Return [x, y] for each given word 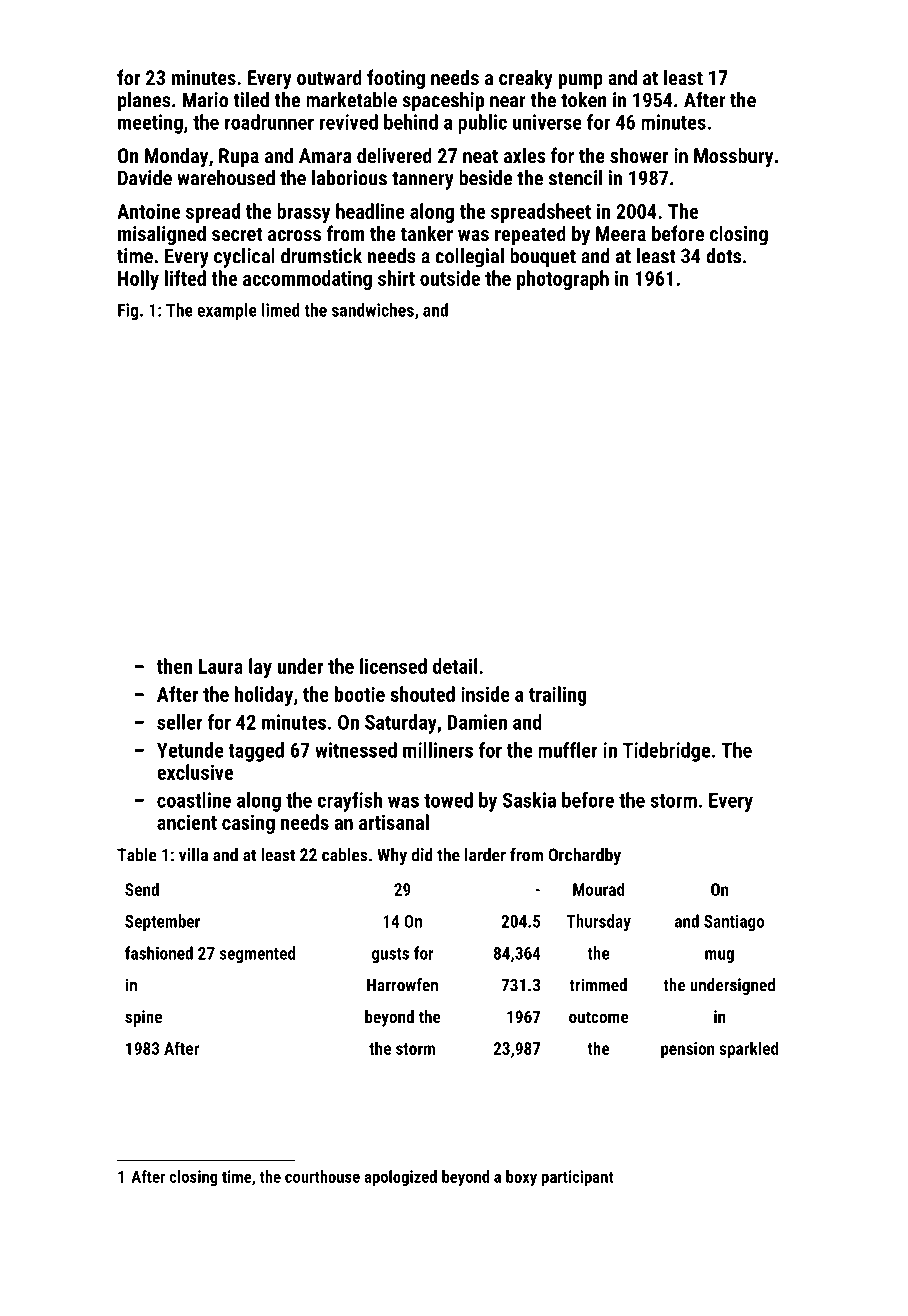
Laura [221, 666]
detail [455, 666]
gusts [390, 955]
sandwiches [373, 310]
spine [143, 1018]
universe [547, 122]
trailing [558, 696]
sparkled [748, 1050]
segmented [257, 954]
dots [723, 256]
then [174, 666]
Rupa [239, 157]
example [227, 311]
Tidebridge [666, 752]
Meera [621, 233]
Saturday [401, 724]
